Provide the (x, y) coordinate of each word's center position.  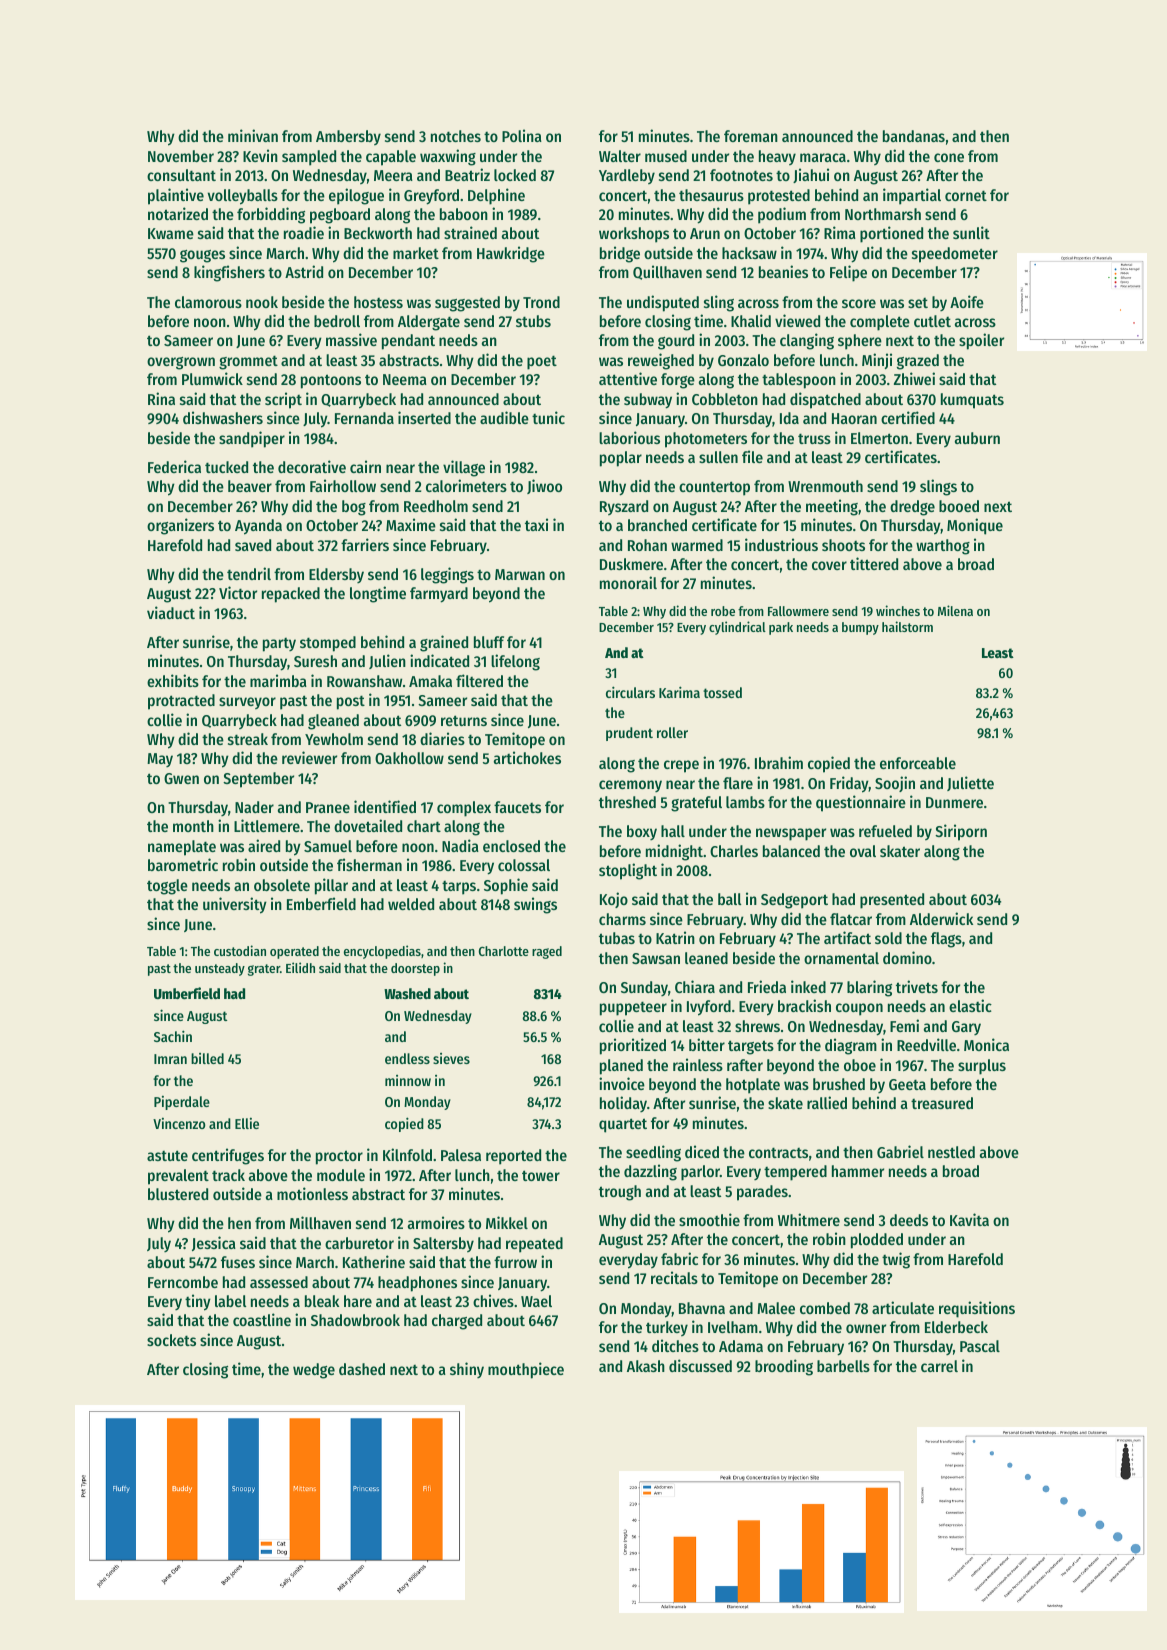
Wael (536, 1301)
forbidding (271, 215)
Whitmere (809, 1219)
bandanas (914, 136)
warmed (697, 545)
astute (167, 1155)
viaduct (171, 612)
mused (666, 156)
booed (959, 506)
